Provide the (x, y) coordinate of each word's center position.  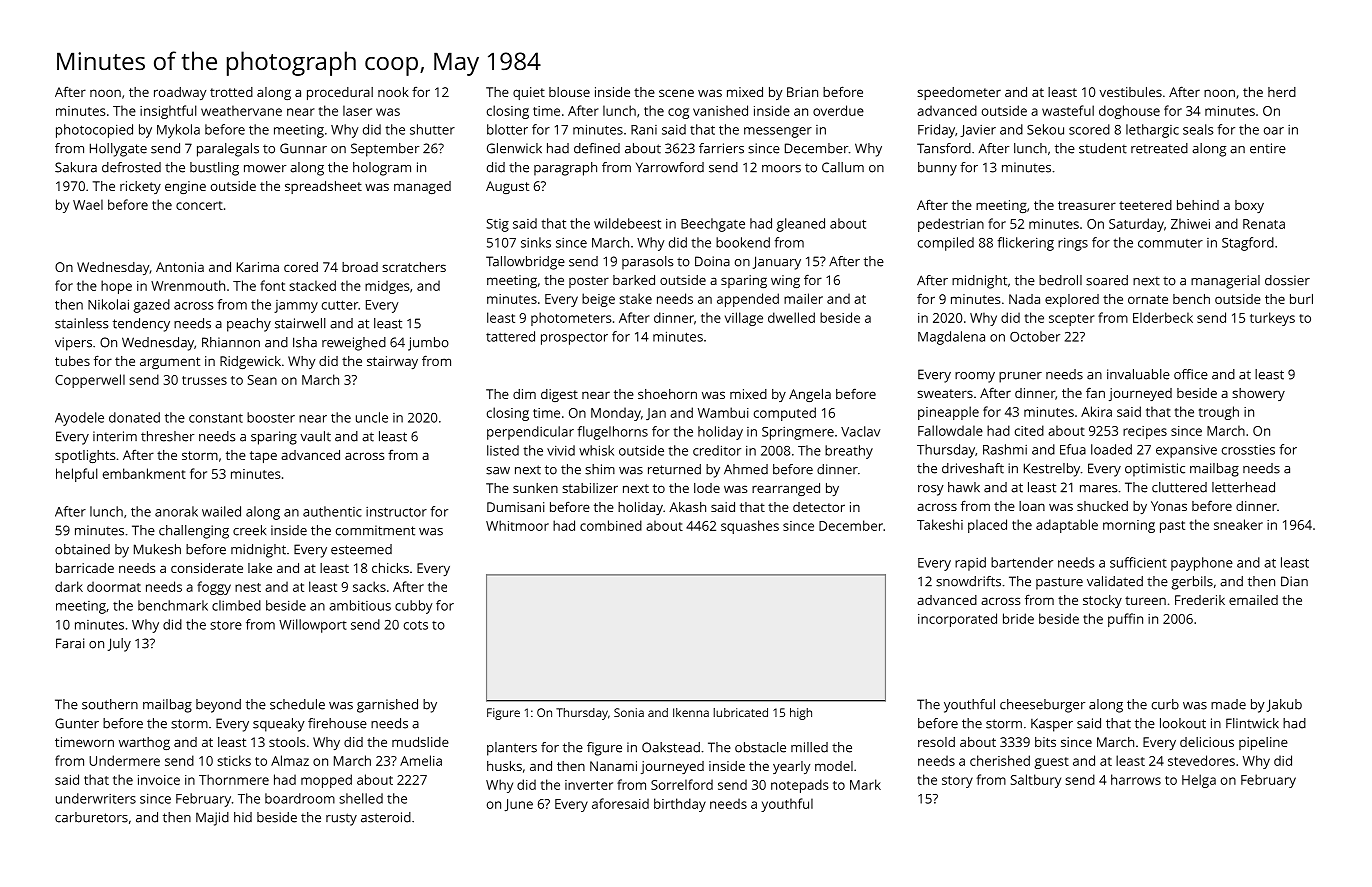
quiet (529, 93)
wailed (221, 511)
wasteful (1068, 110)
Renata (1264, 224)
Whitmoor (517, 525)
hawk (964, 487)
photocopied (94, 131)
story (957, 782)
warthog (144, 743)
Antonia (180, 267)
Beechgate (713, 225)
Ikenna (691, 712)
